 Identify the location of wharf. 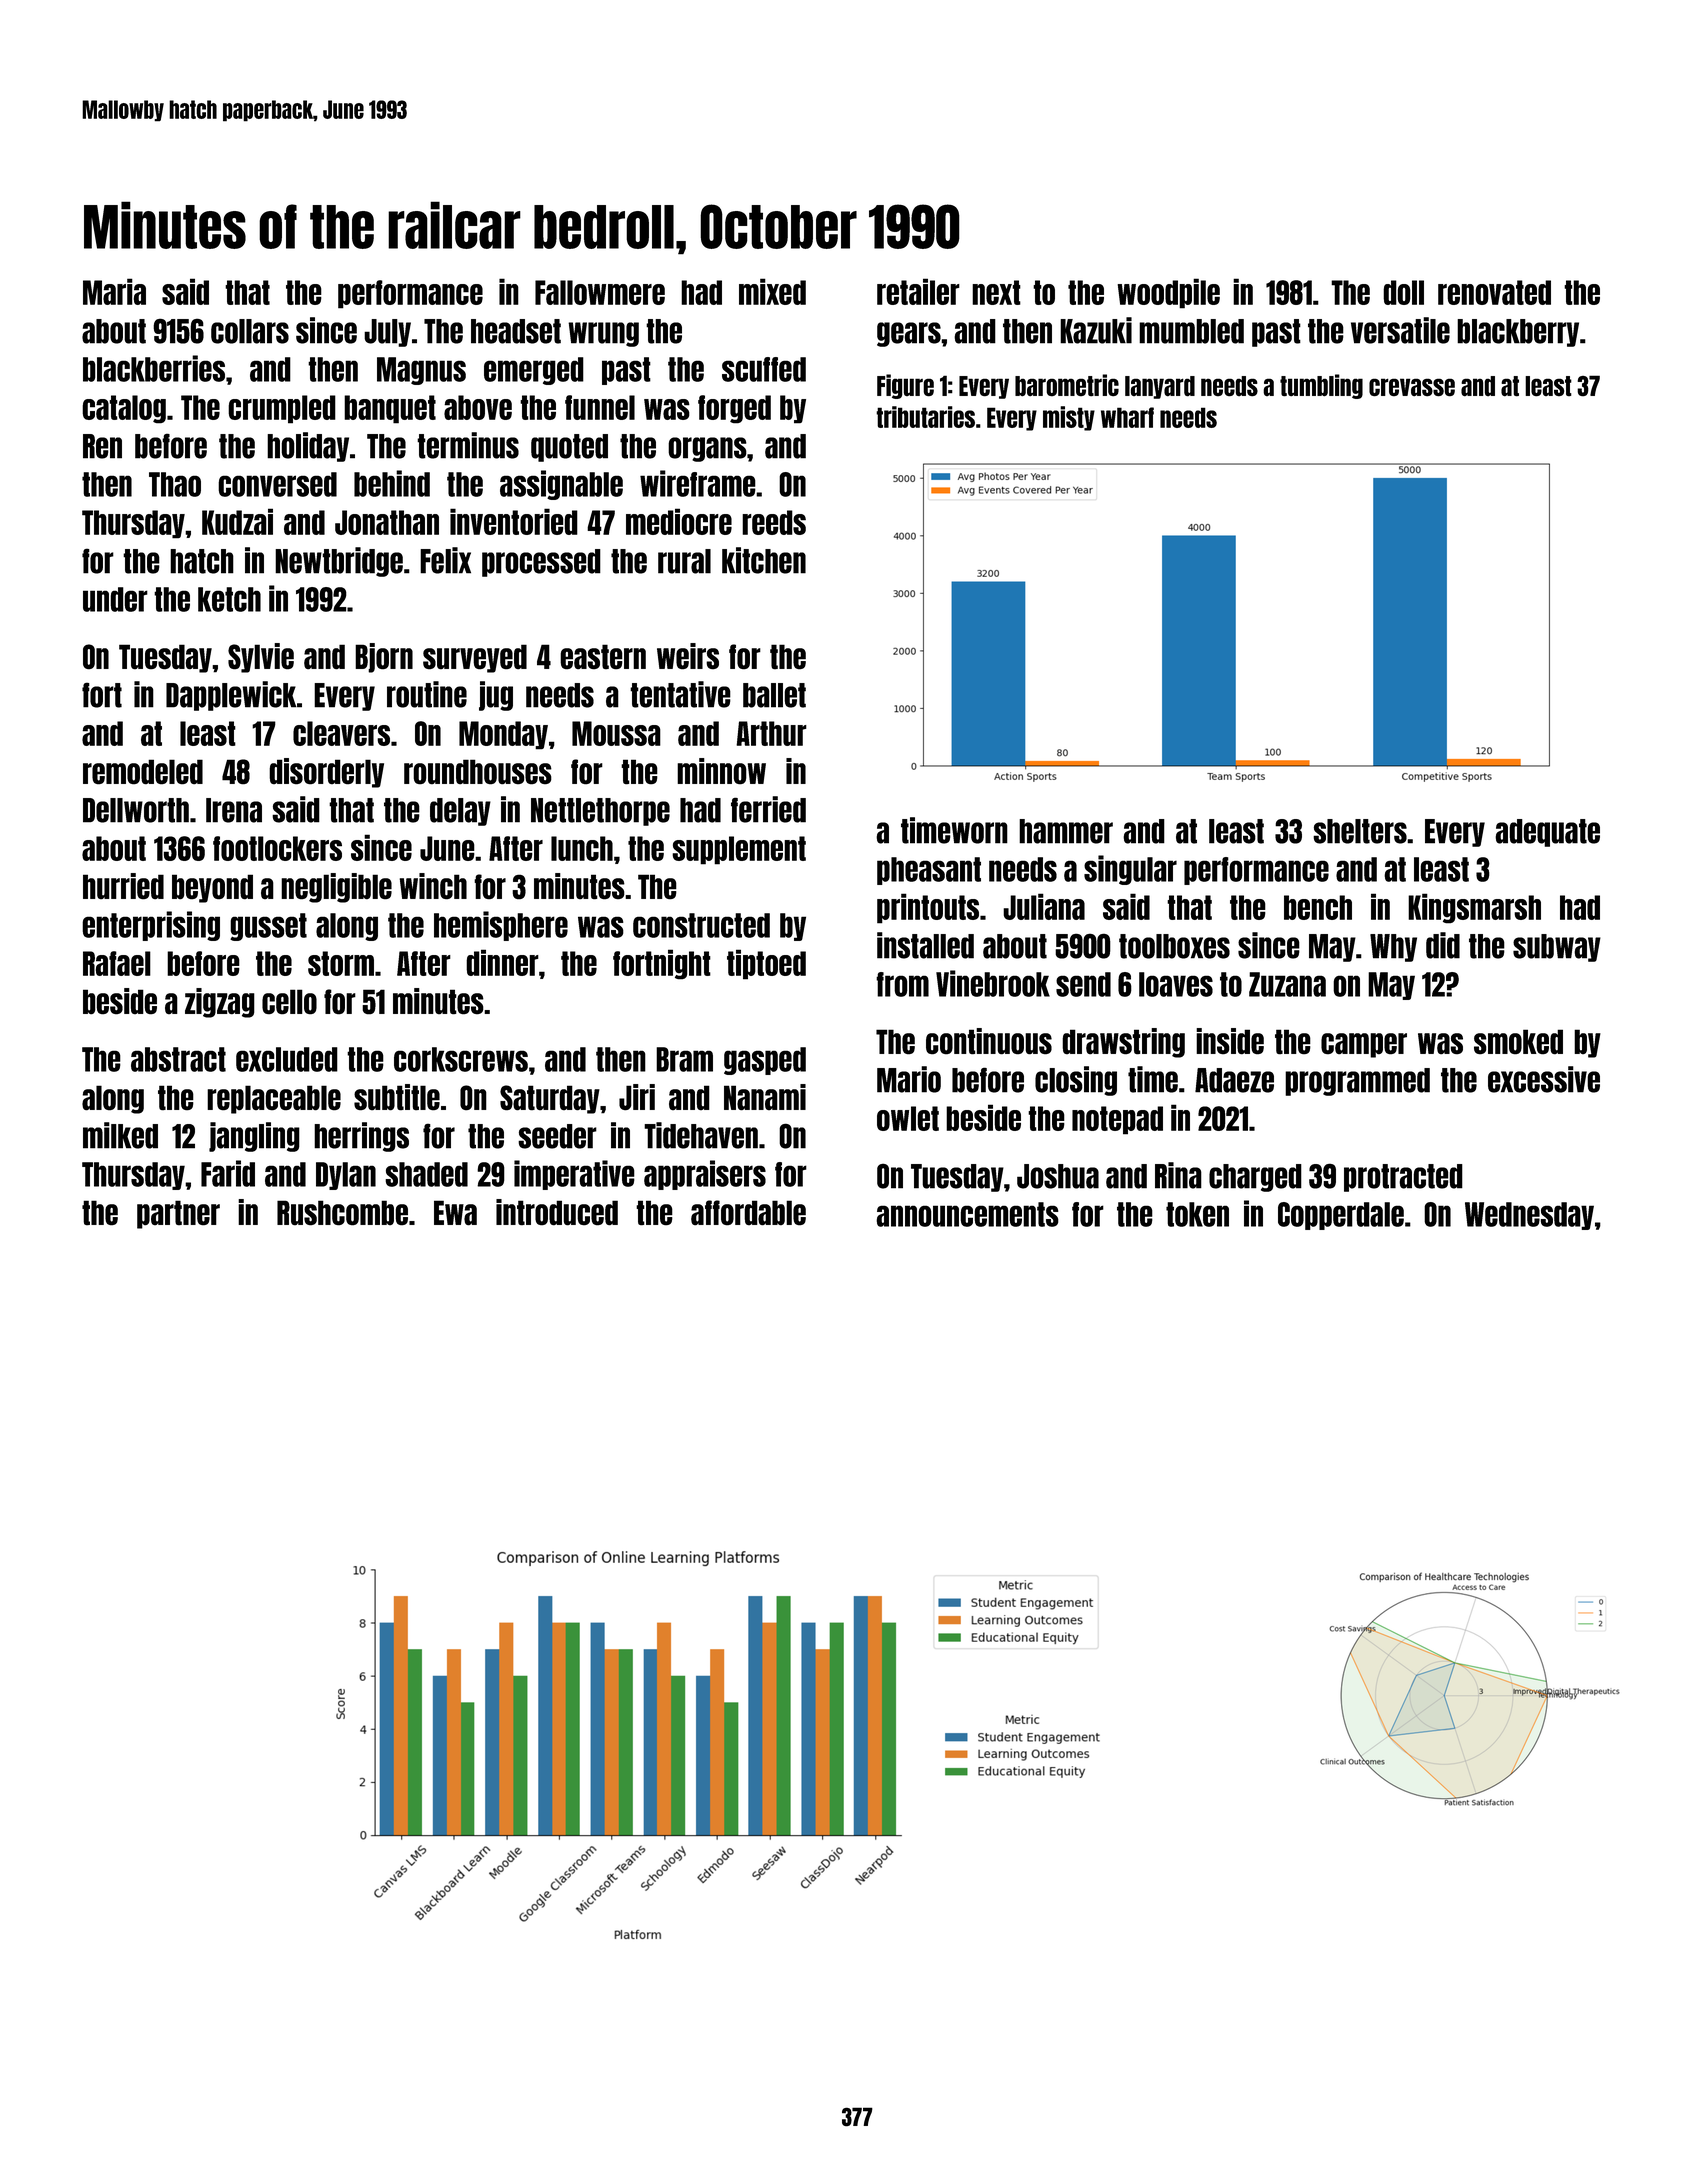
(1127, 417).
